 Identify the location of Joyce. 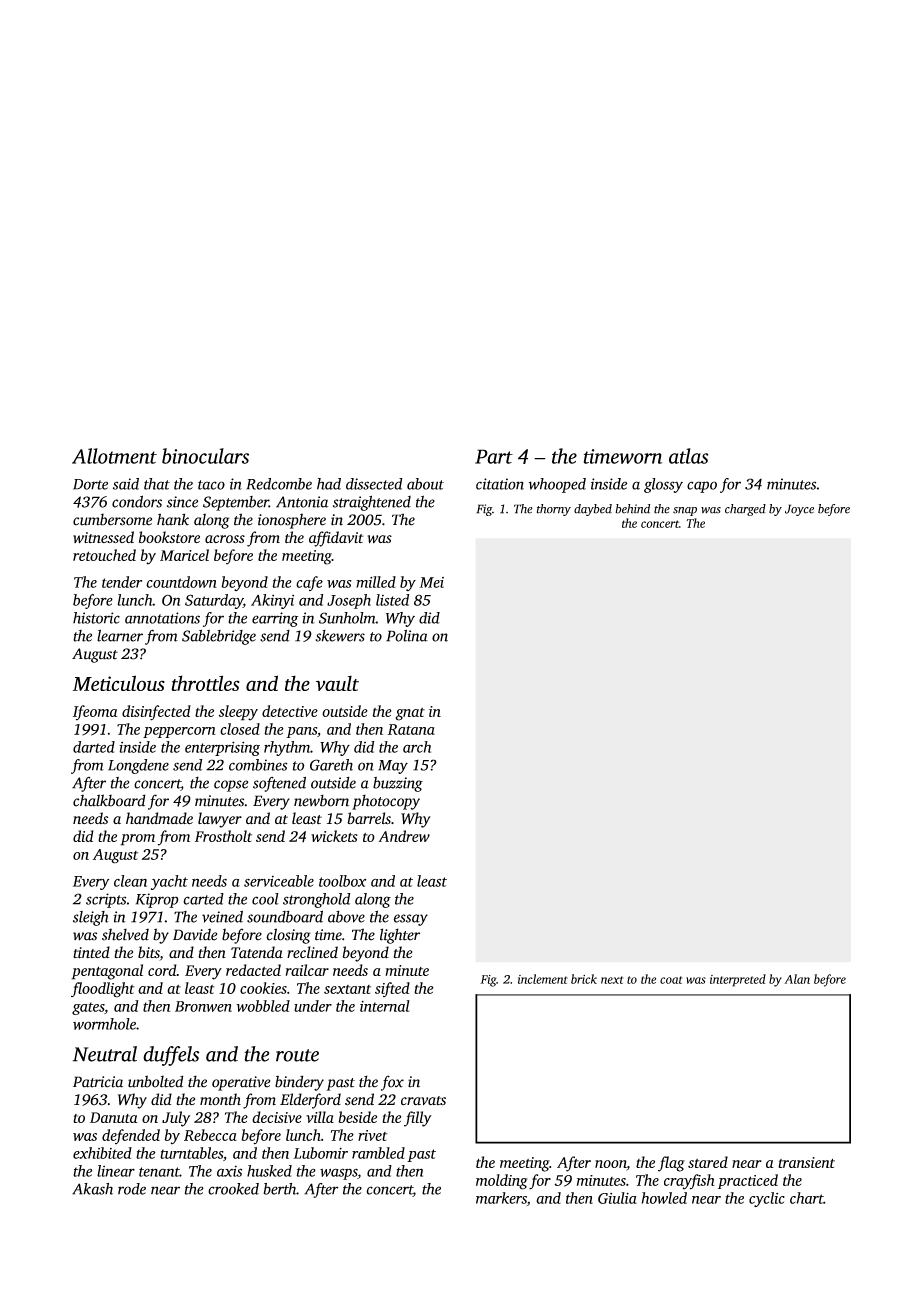
(799, 510).
